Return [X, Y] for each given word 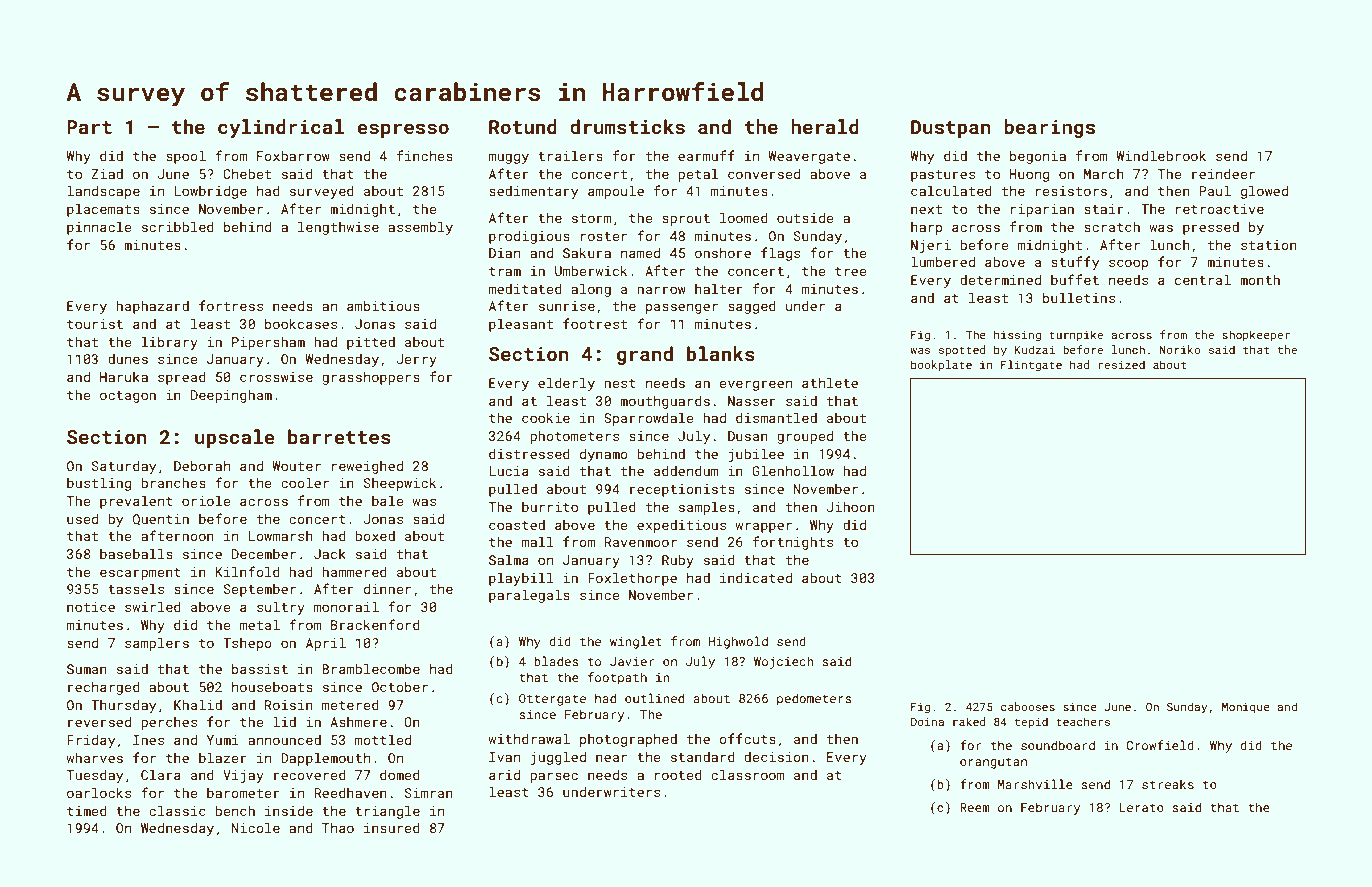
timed [87, 810]
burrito [550, 507]
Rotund [523, 126]
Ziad [107, 174]
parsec [554, 777]
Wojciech [783, 662]
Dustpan [951, 129]
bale [388, 500]
